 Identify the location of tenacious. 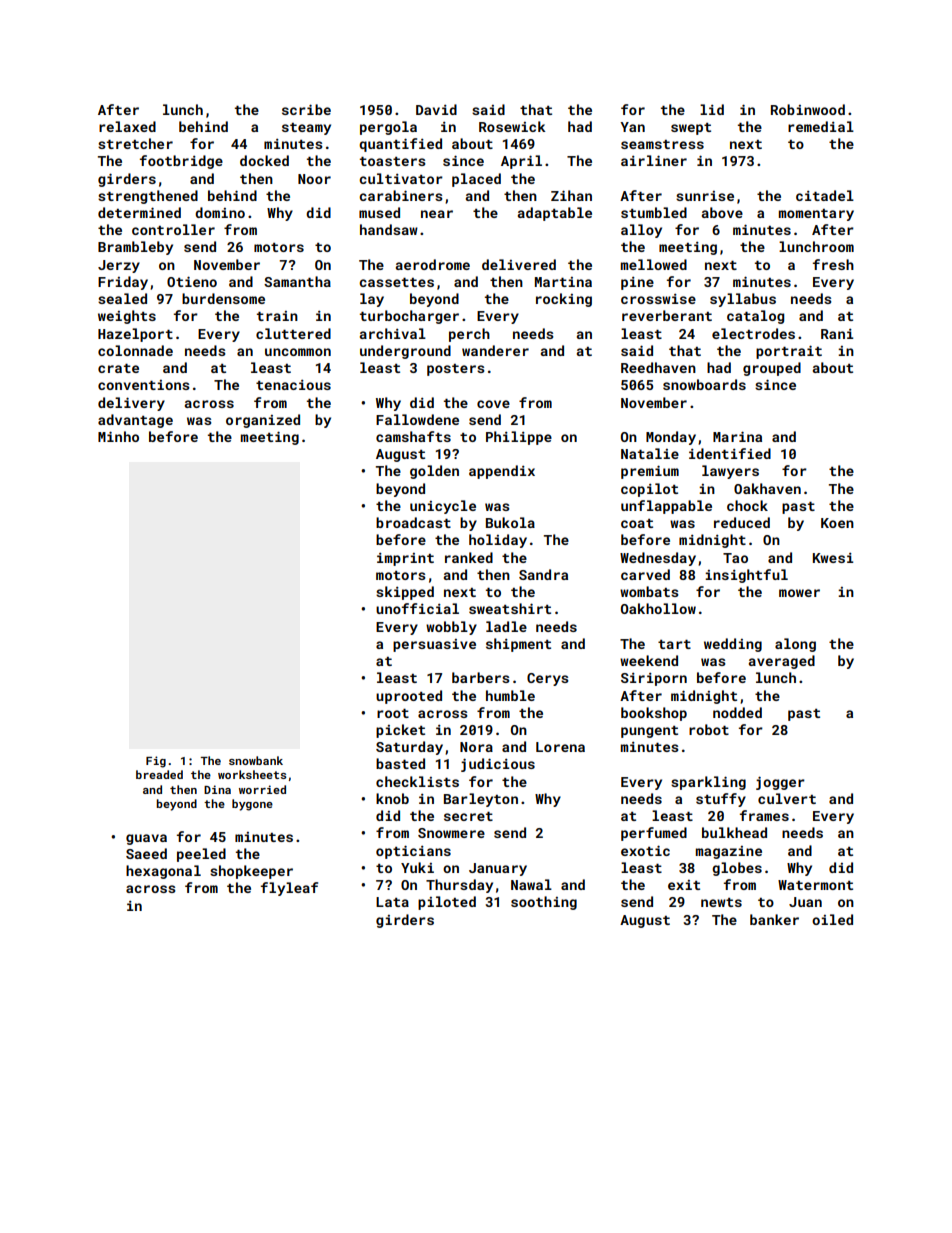
(293, 385).
